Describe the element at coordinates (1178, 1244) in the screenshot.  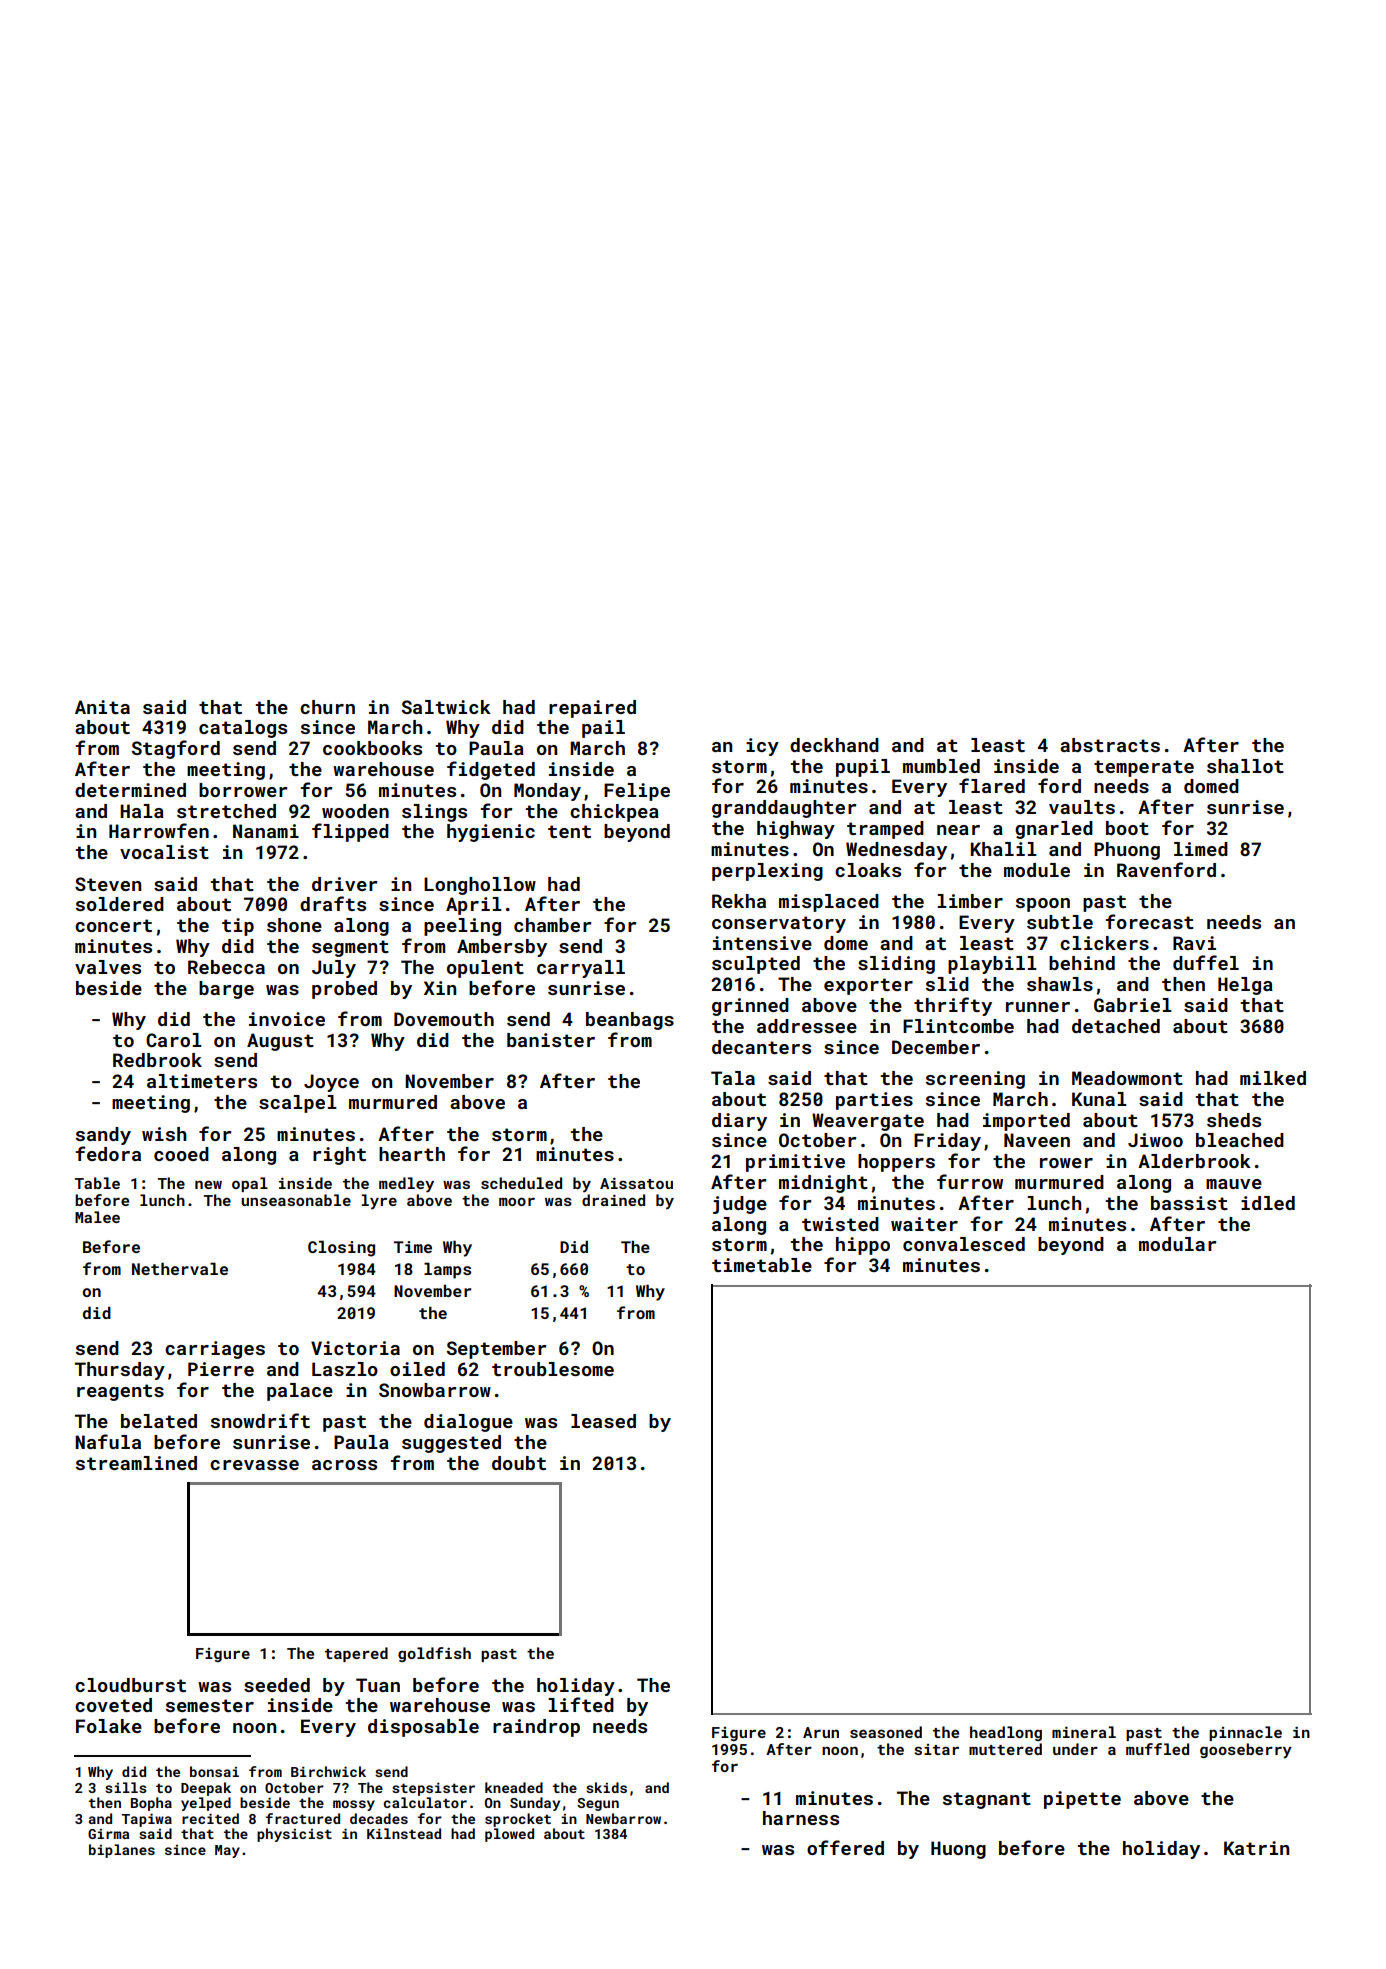
I see `modular` at that location.
